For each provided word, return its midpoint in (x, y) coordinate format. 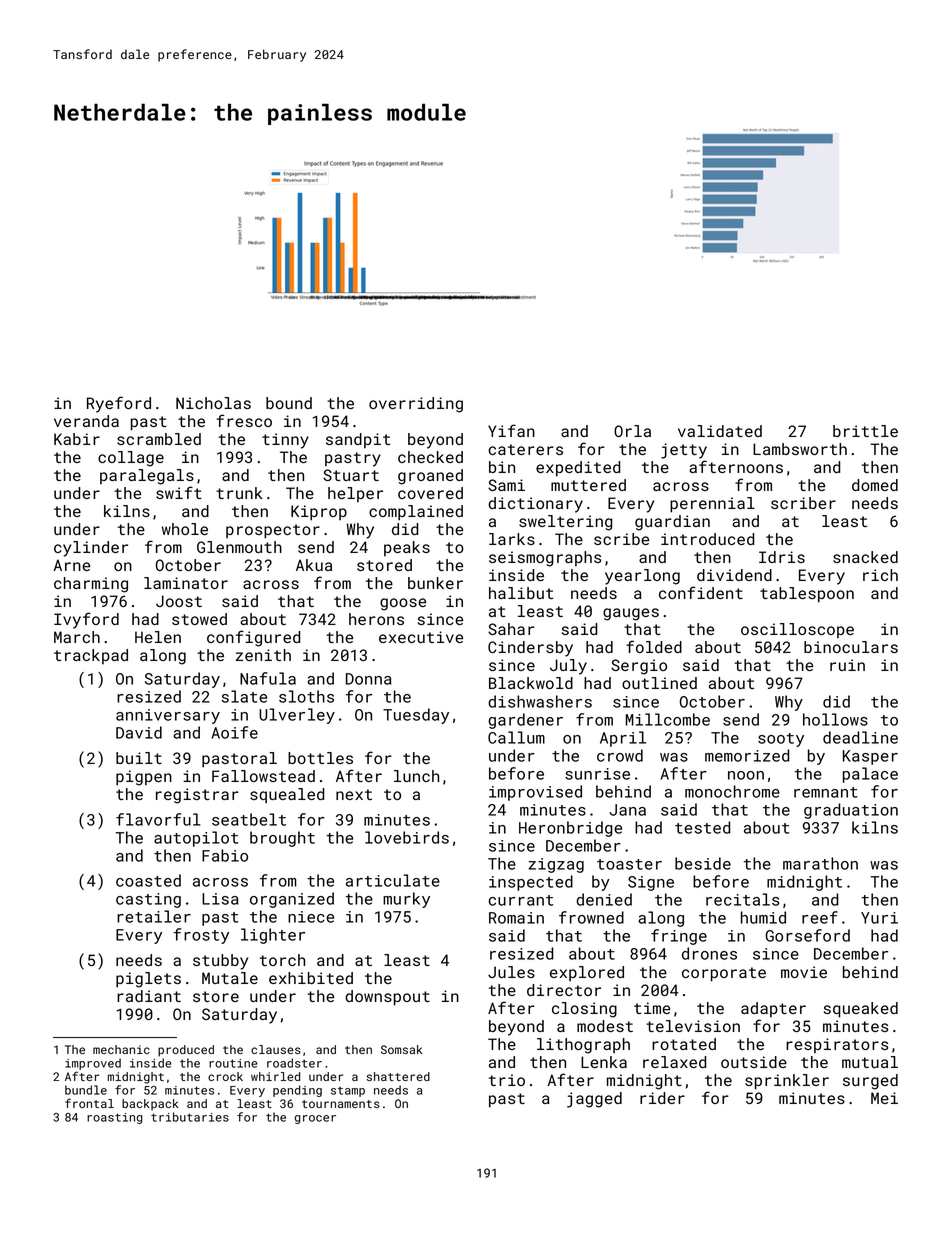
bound (289, 403)
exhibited (311, 978)
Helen (158, 637)
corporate (724, 974)
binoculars (851, 647)
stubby (220, 962)
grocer (315, 1119)
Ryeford (119, 404)
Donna (369, 679)
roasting (114, 1118)
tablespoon (807, 595)
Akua (314, 565)
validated (720, 431)
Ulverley (297, 716)
